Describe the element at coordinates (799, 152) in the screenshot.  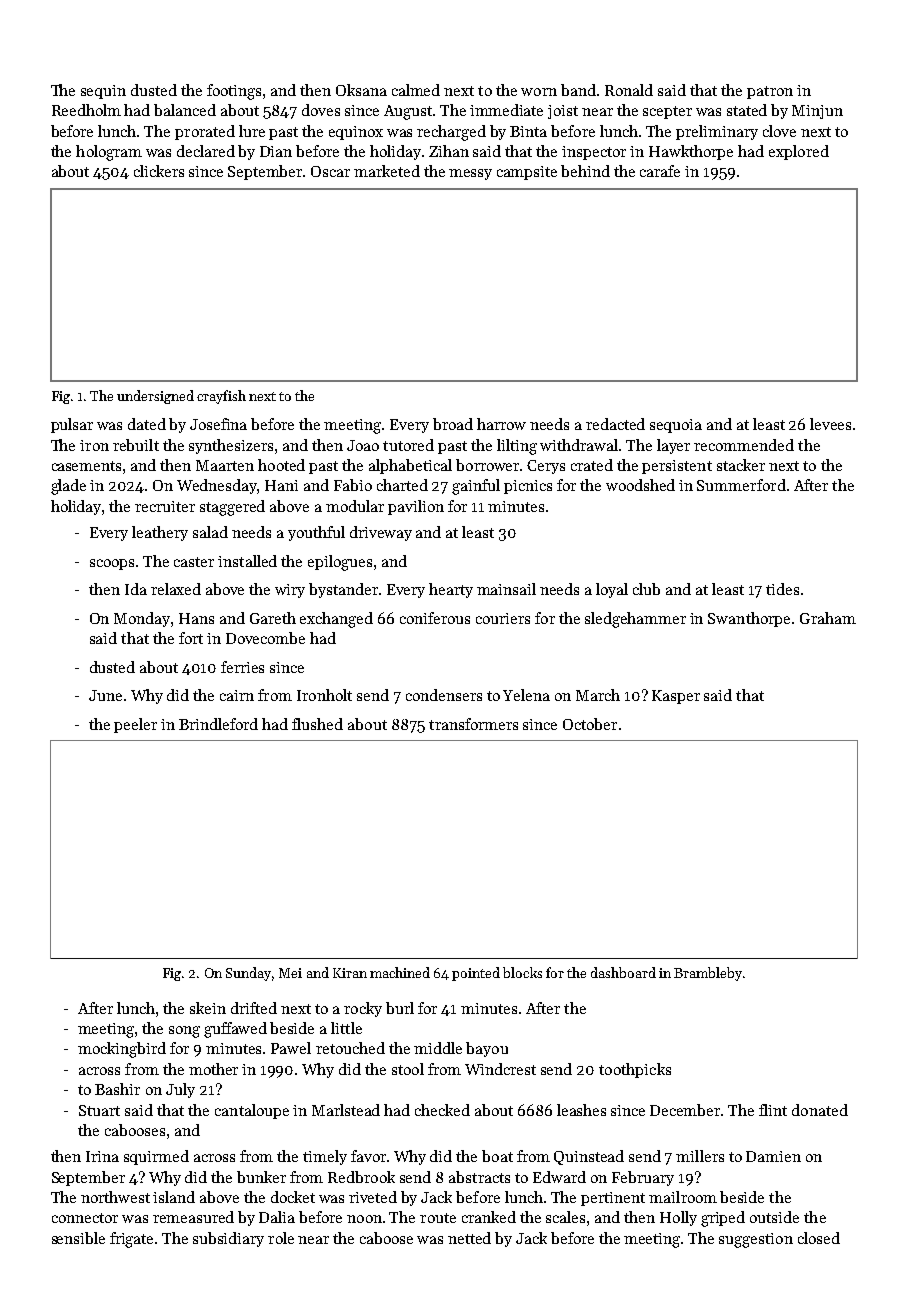
I see `explored` at that location.
